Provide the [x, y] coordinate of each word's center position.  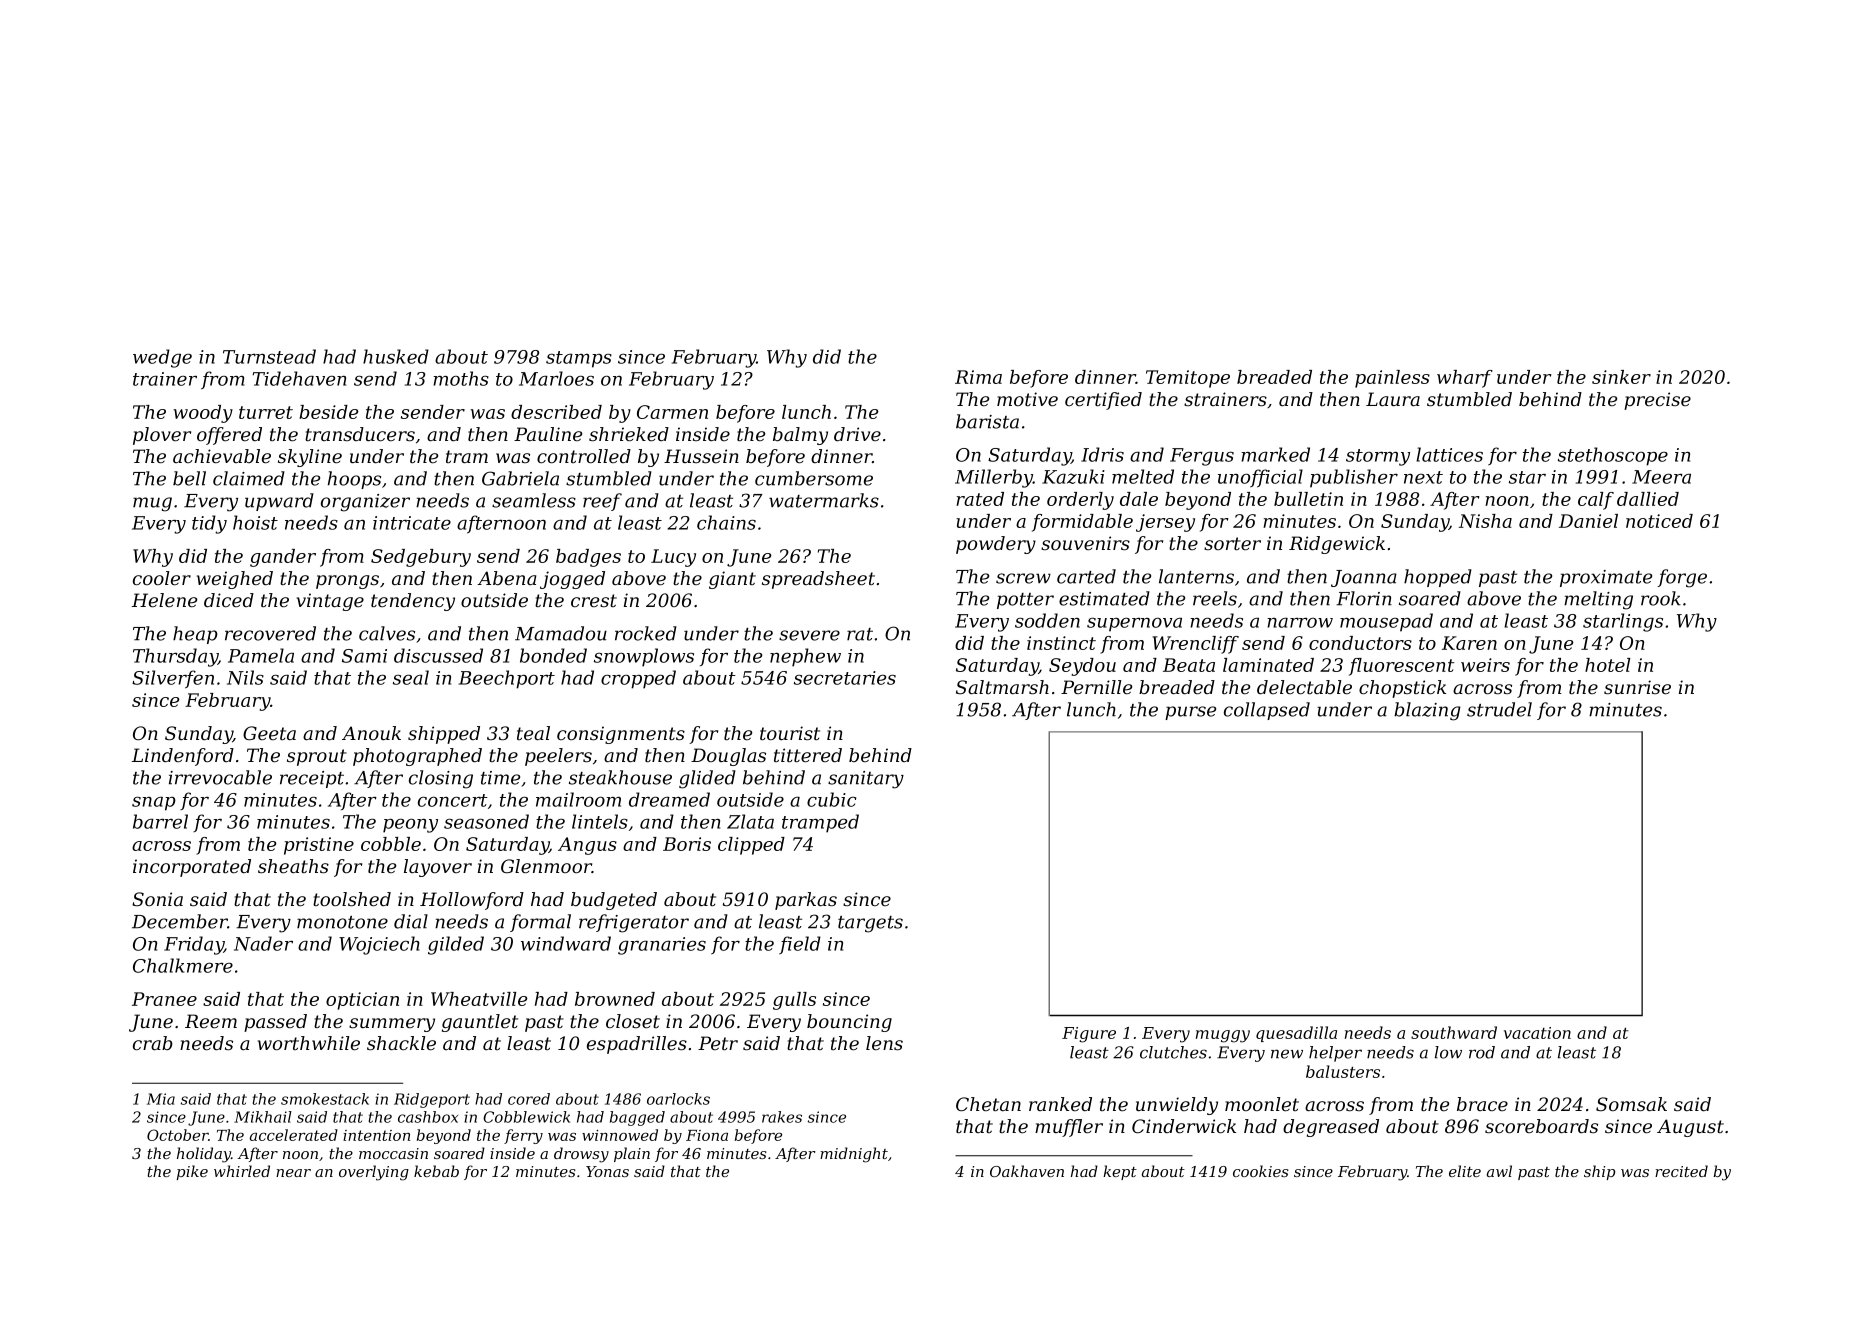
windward [566, 943]
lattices [1449, 454]
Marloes [556, 378]
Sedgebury [421, 558]
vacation [1537, 1033]
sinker [1621, 377]
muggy [1223, 1036]
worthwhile [309, 1043]
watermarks [824, 500]
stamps [579, 359]
